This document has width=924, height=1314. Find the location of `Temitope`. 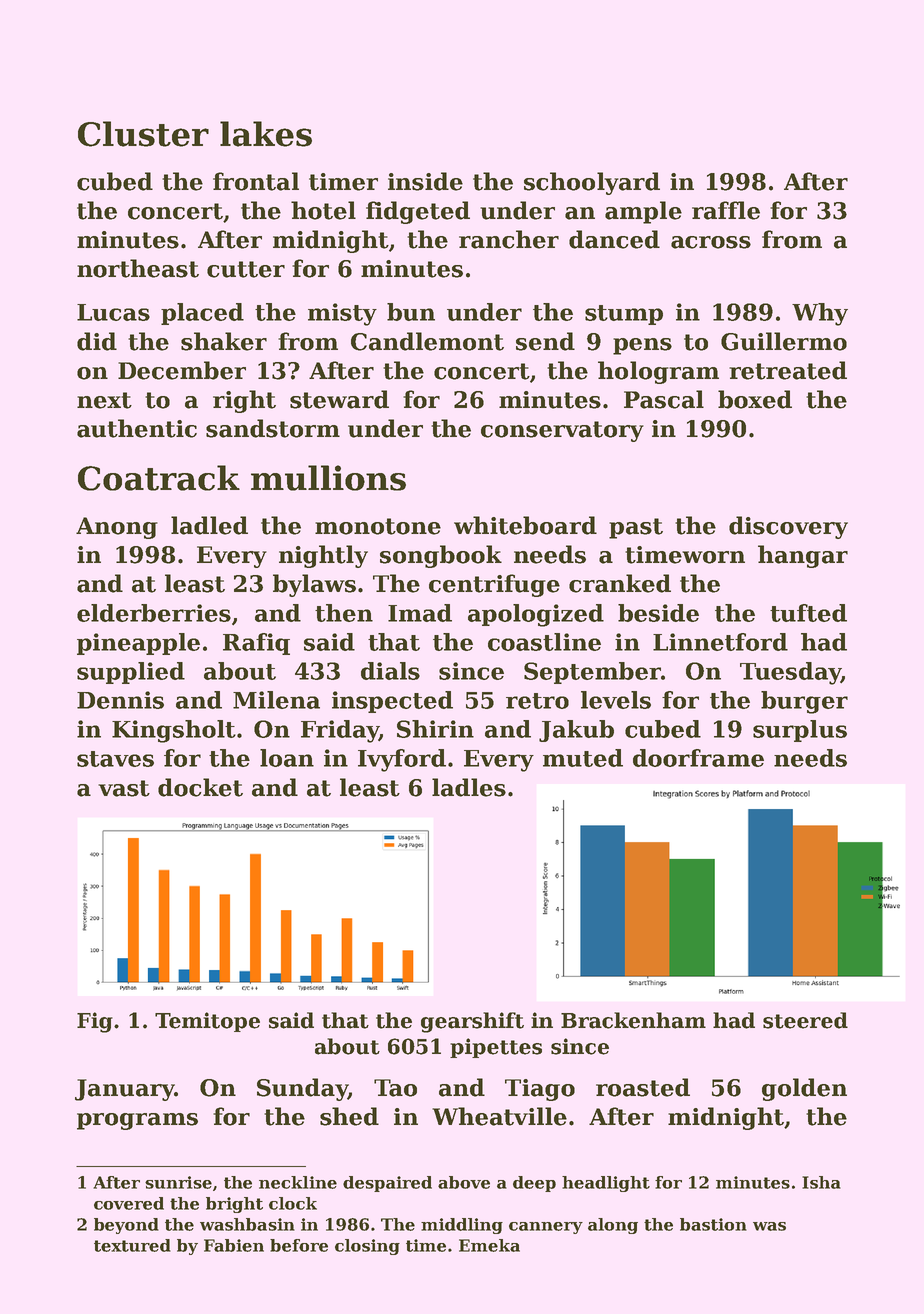

Temitope is located at coordinates (207, 1022).
